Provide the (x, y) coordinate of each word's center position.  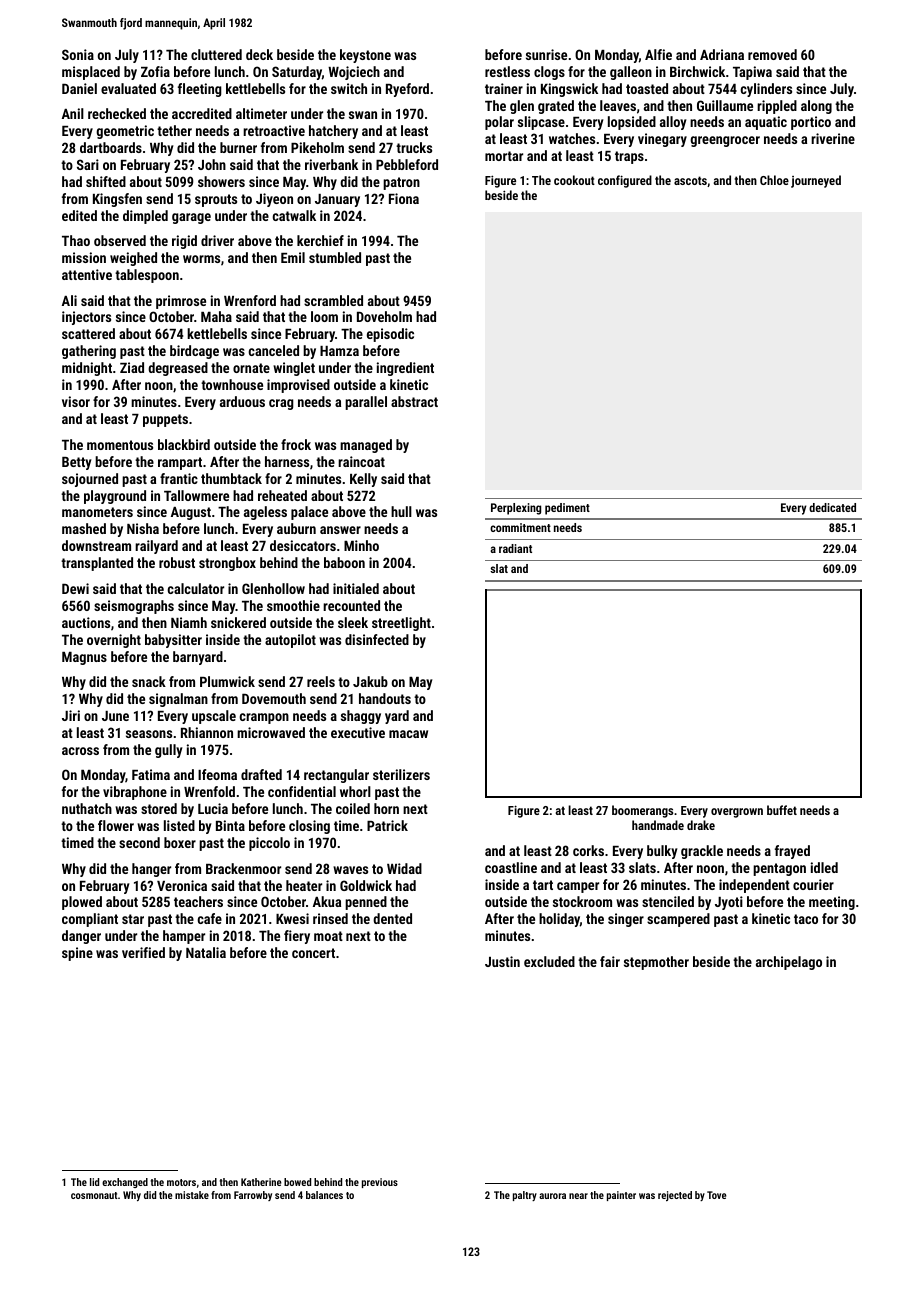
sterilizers (401, 774)
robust (177, 562)
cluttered (216, 54)
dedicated (832, 507)
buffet (782, 810)
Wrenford (250, 300)
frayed (792, 852)
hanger (151, 870)
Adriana (722, 54)
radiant (515, 548)
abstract (414, 401)
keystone (365, 56)
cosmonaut (94, 1195)
